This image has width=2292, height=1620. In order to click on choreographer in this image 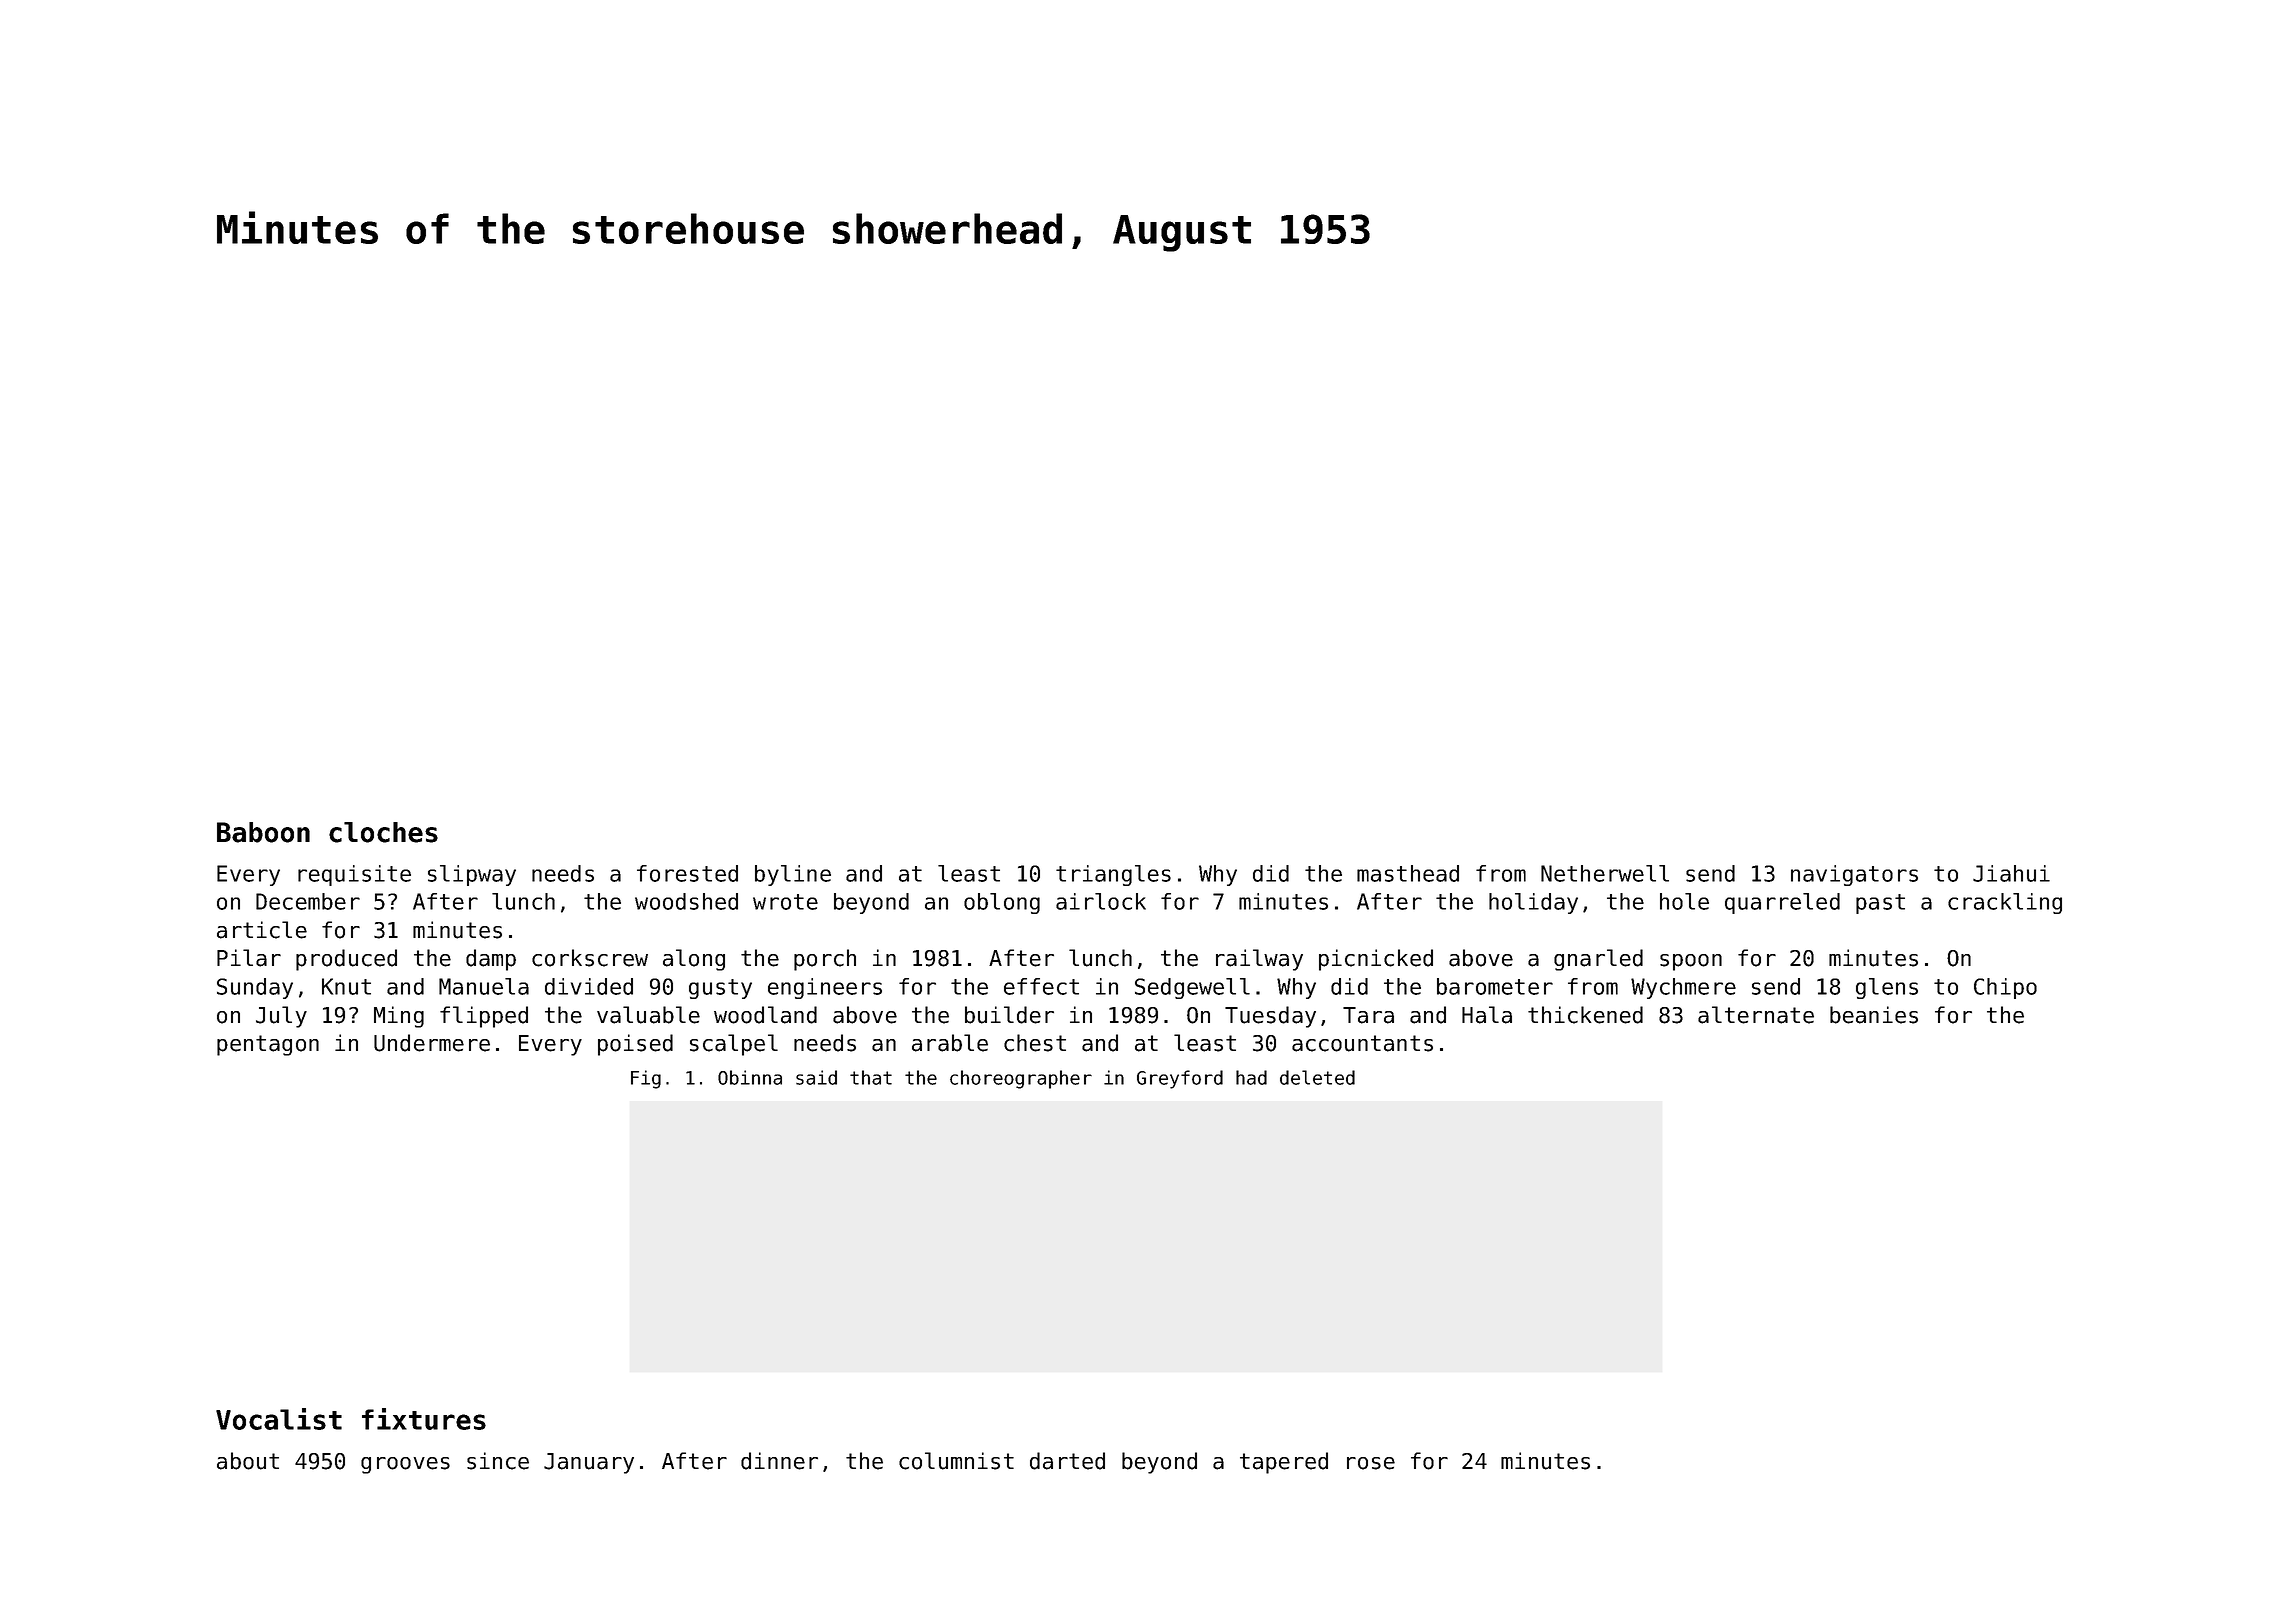, I will do `click(1021, 1079)`.
